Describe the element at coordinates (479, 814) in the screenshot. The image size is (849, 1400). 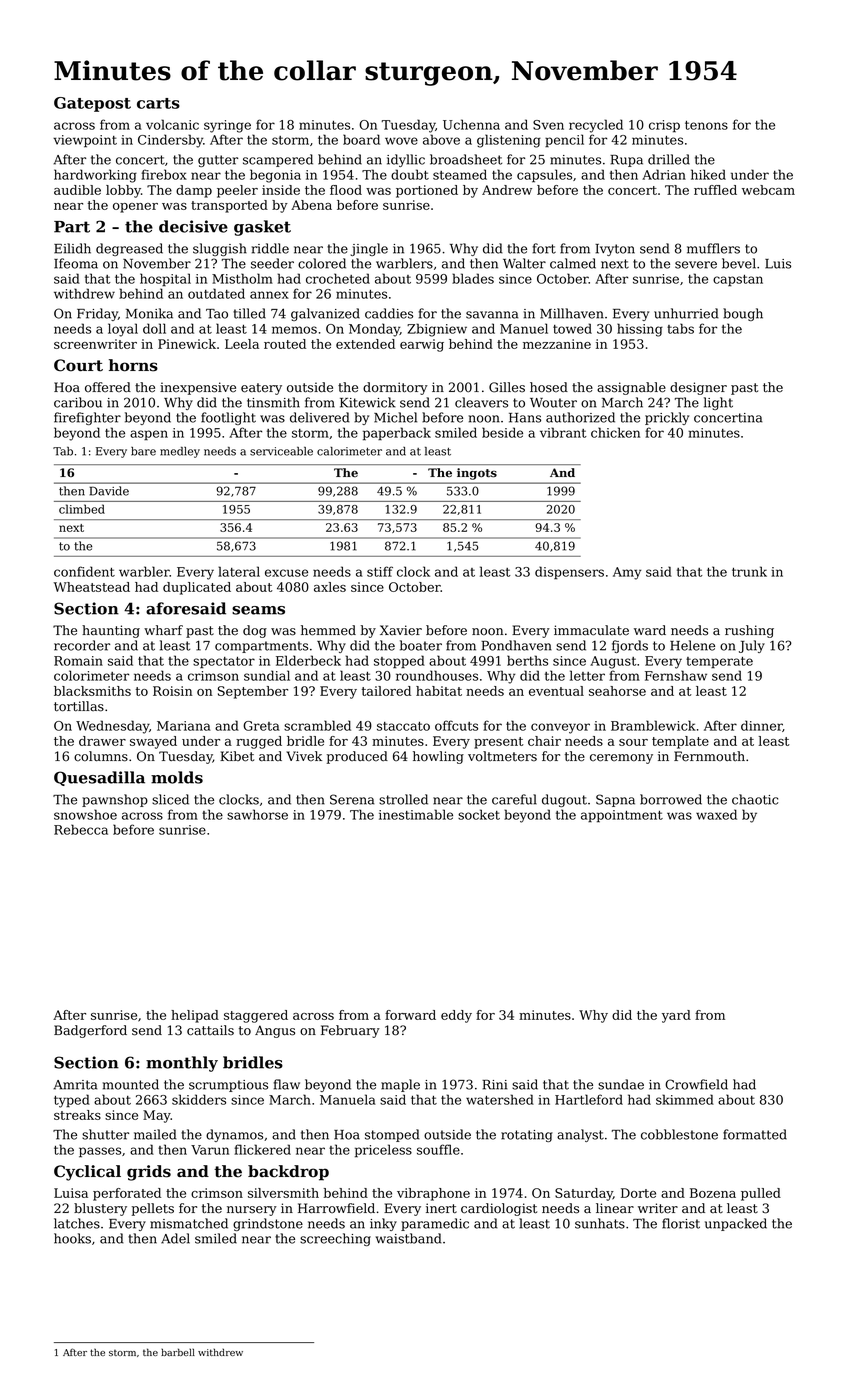
I see `socket` at that location.
